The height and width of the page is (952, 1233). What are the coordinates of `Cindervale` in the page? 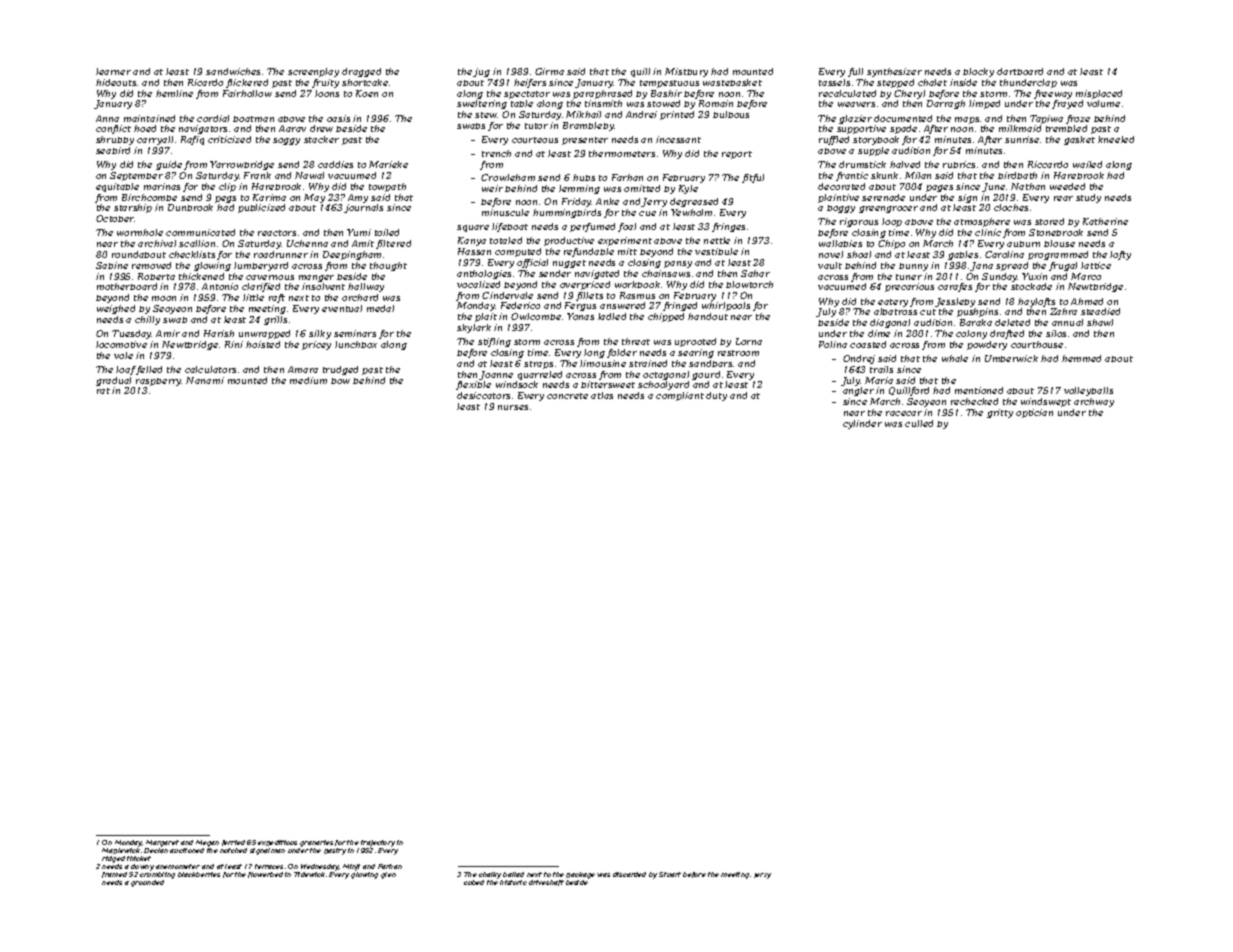 It's located at (507, 295).
